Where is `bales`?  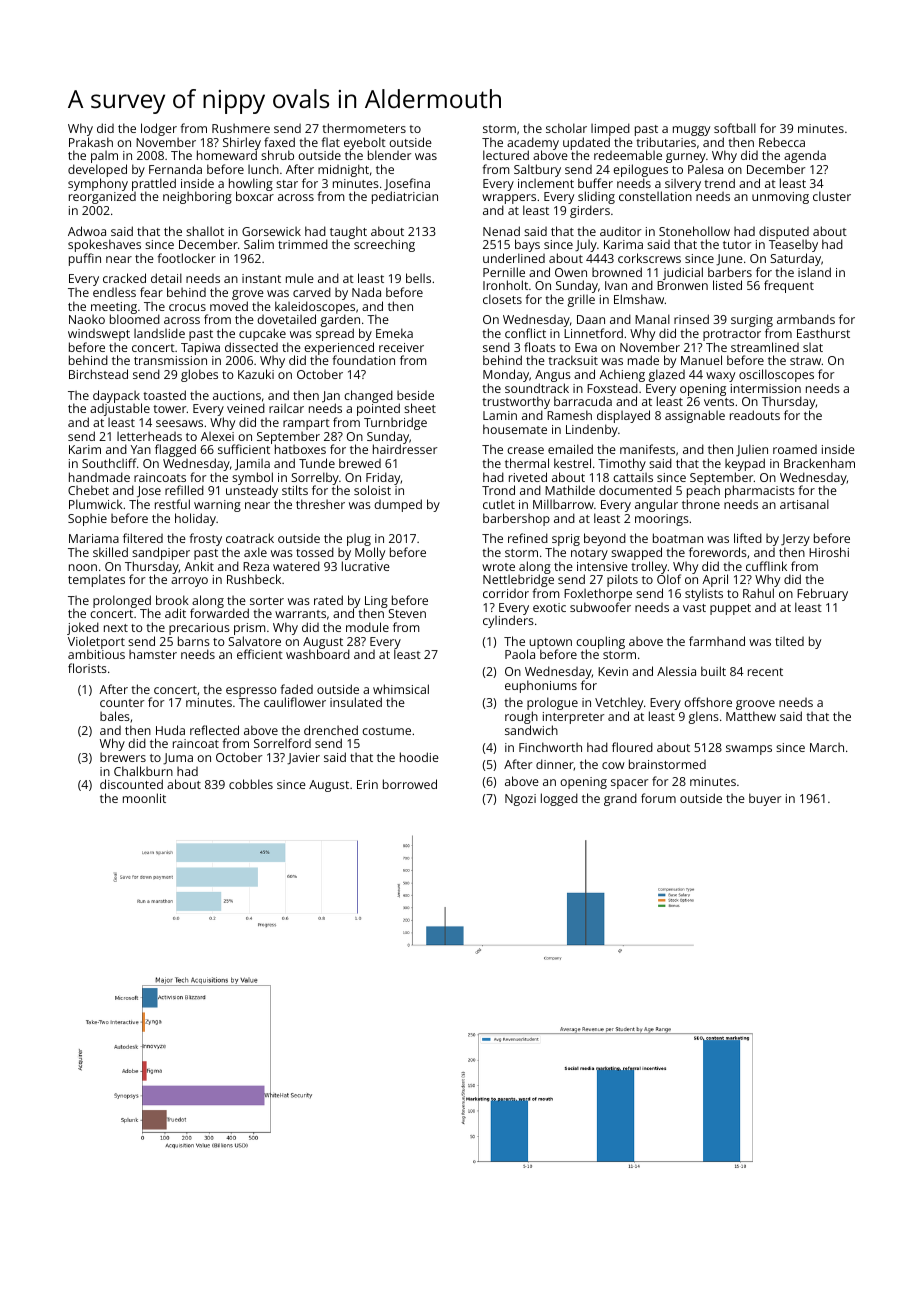
bales is located at coordinates (115, 716).
